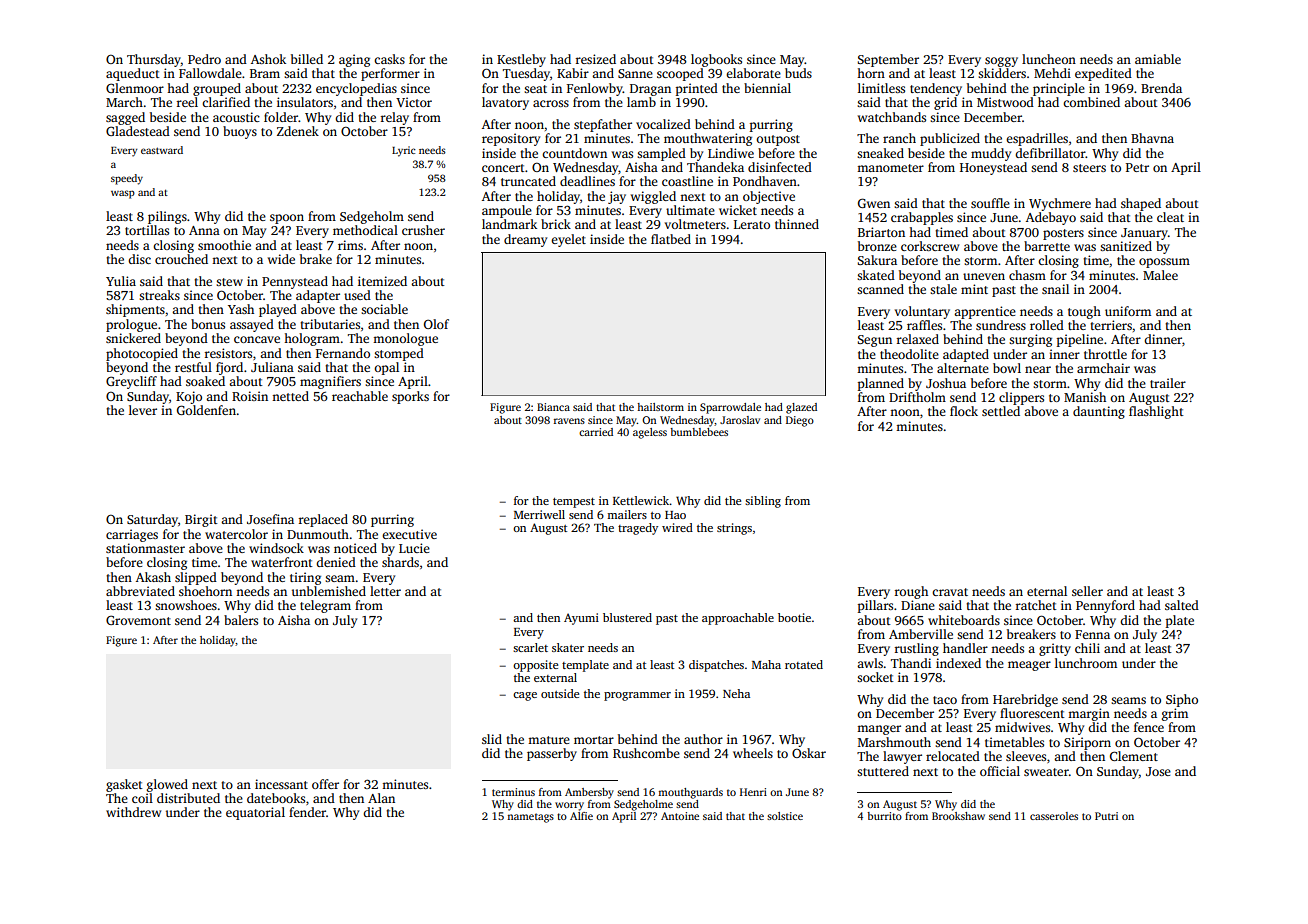 This screenshot has height=924, width=1308. I want to click on methodical, so click(365, 230).
